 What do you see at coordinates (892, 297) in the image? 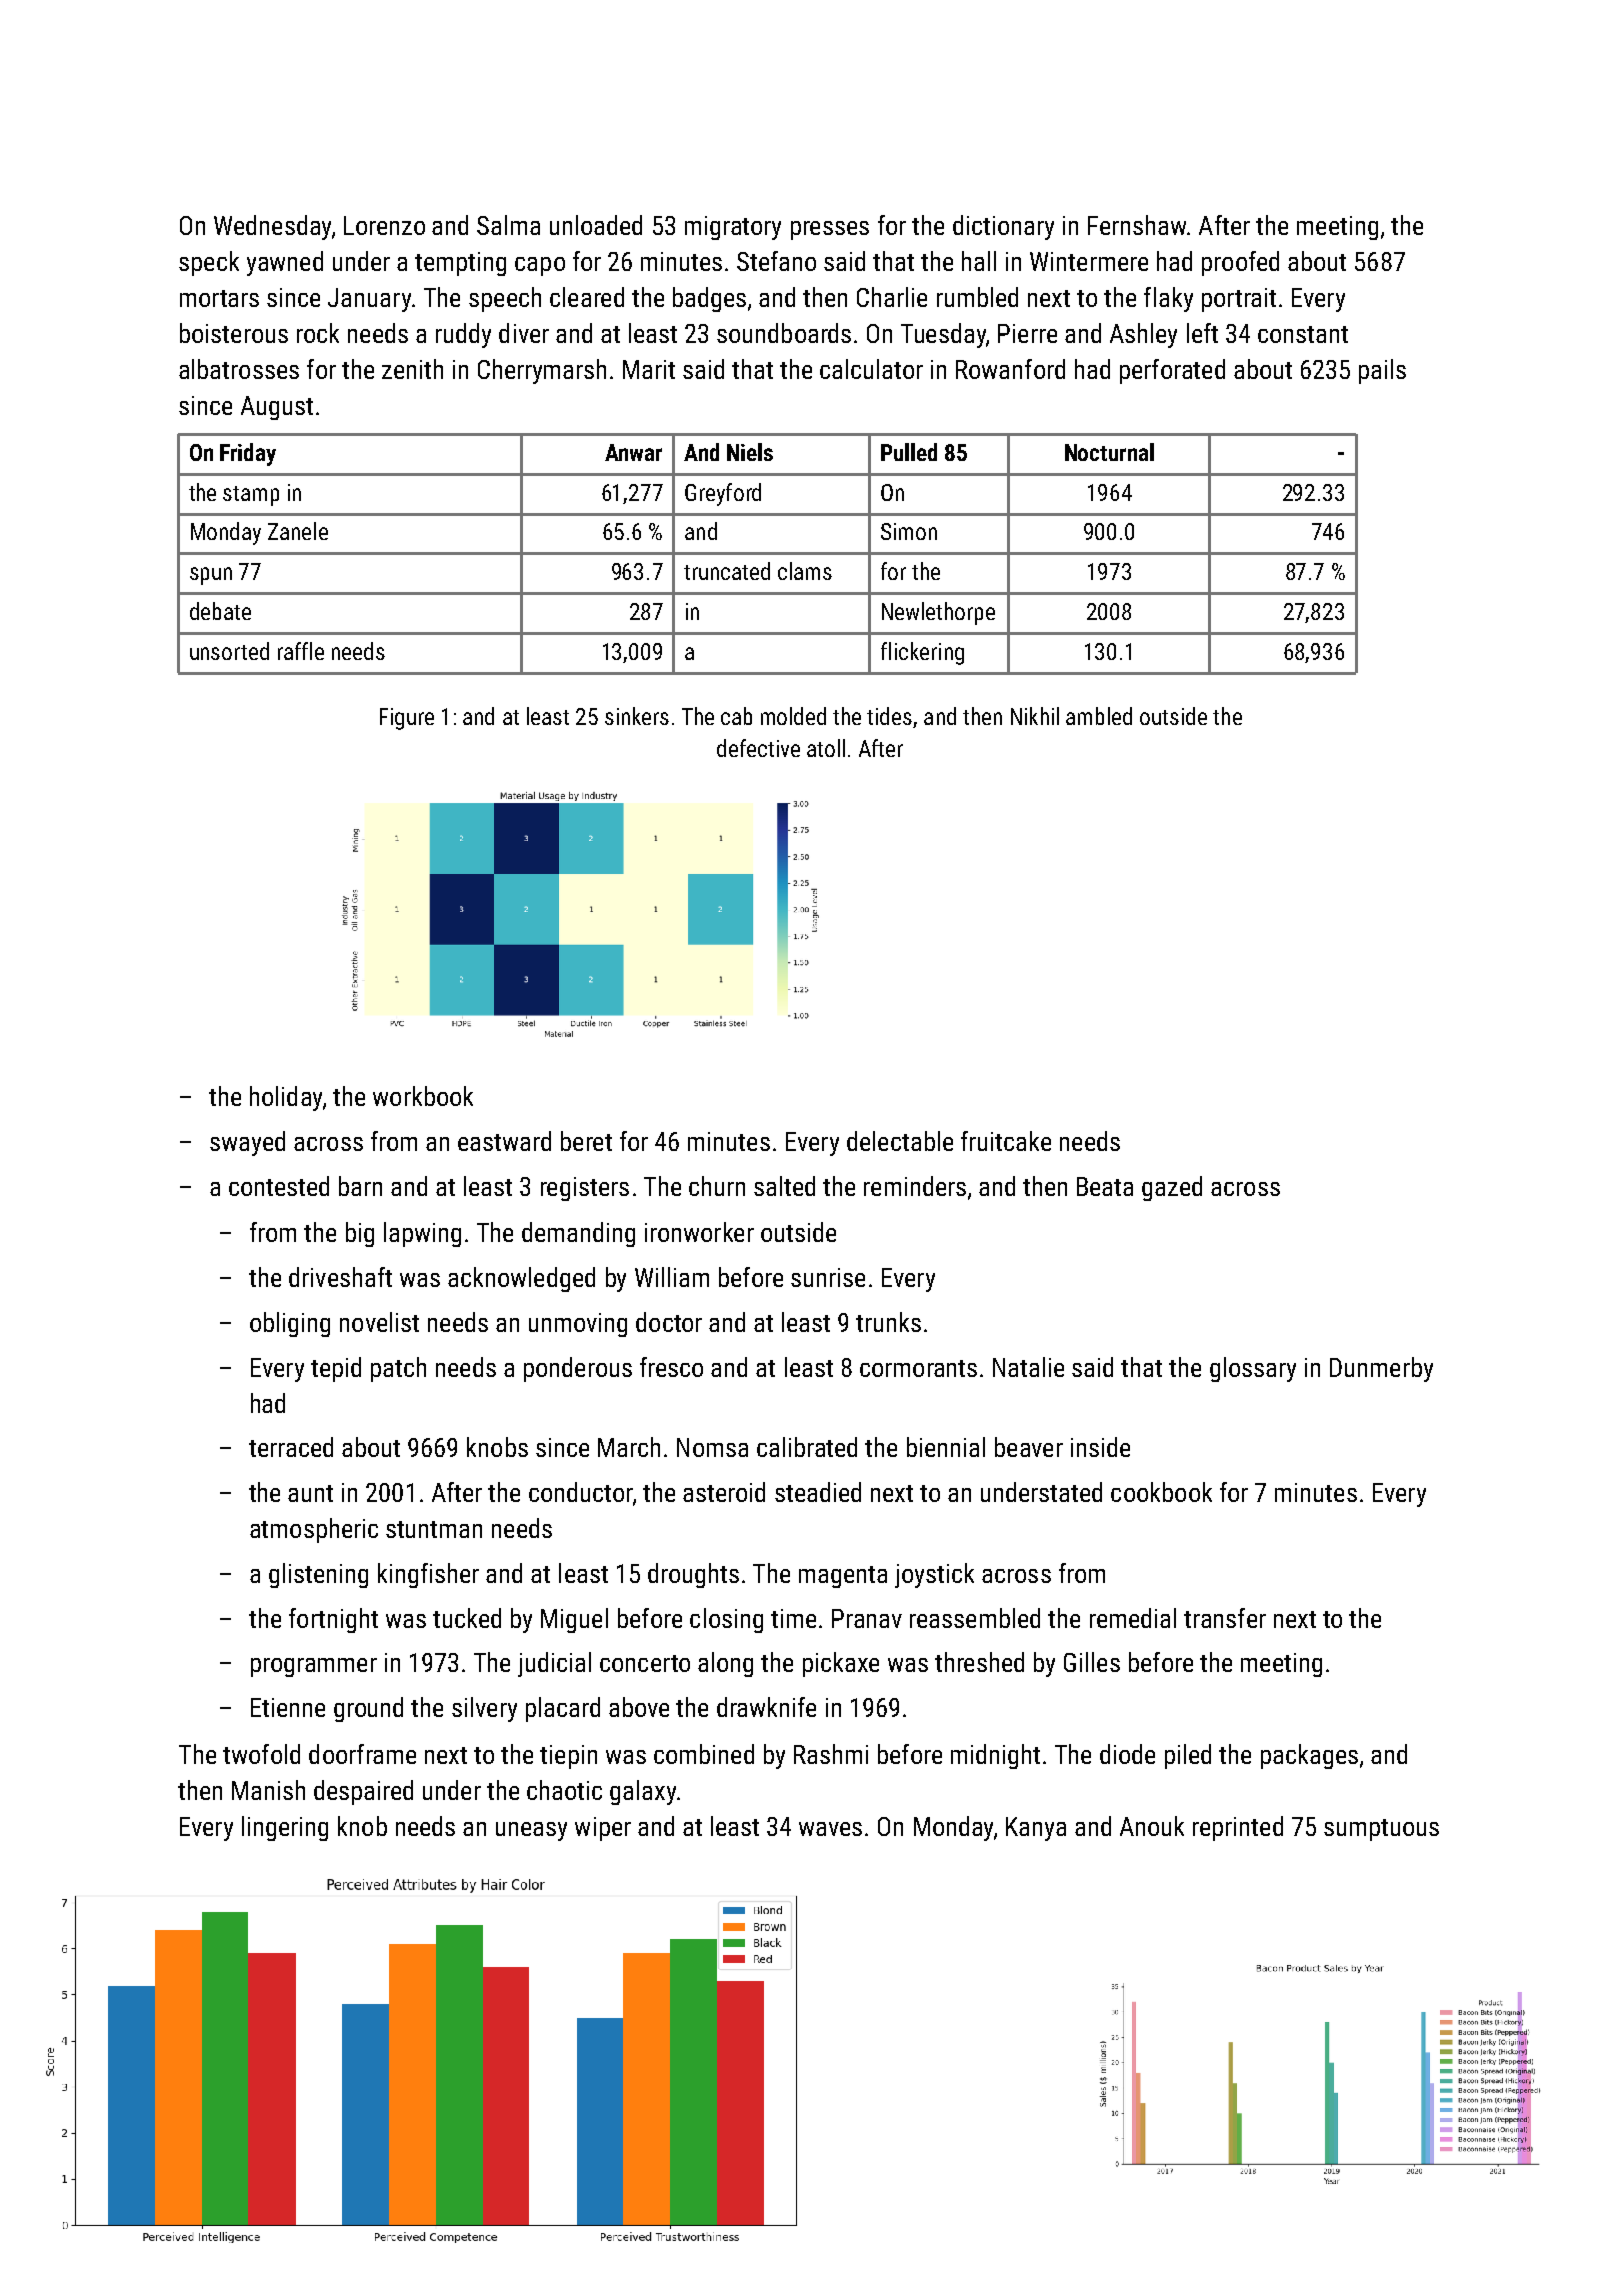
I see `Charlie` at bounding box center [892, 297].
